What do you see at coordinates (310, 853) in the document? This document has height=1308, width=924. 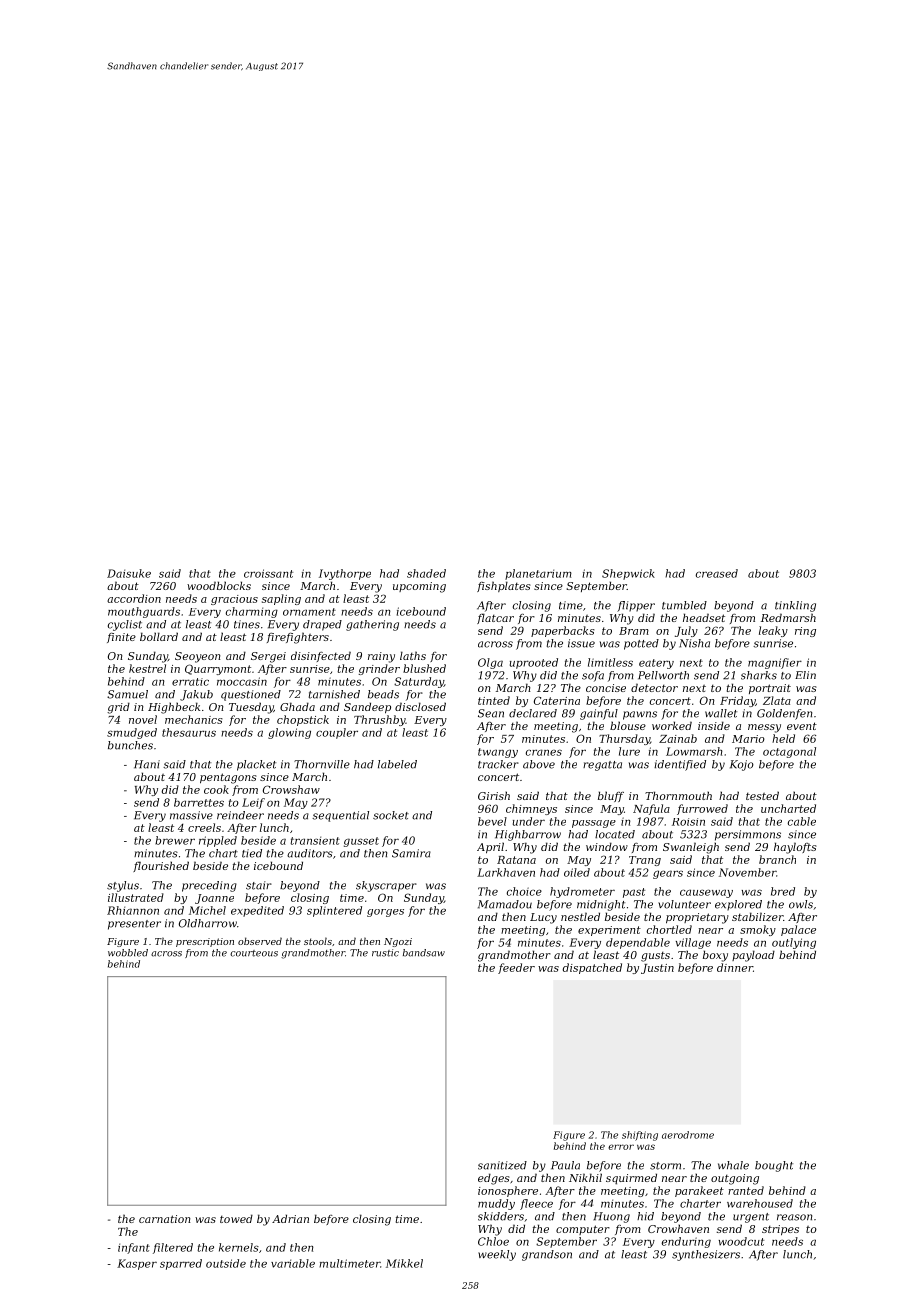 I see `auditors` at bounding box center [310, 853].
